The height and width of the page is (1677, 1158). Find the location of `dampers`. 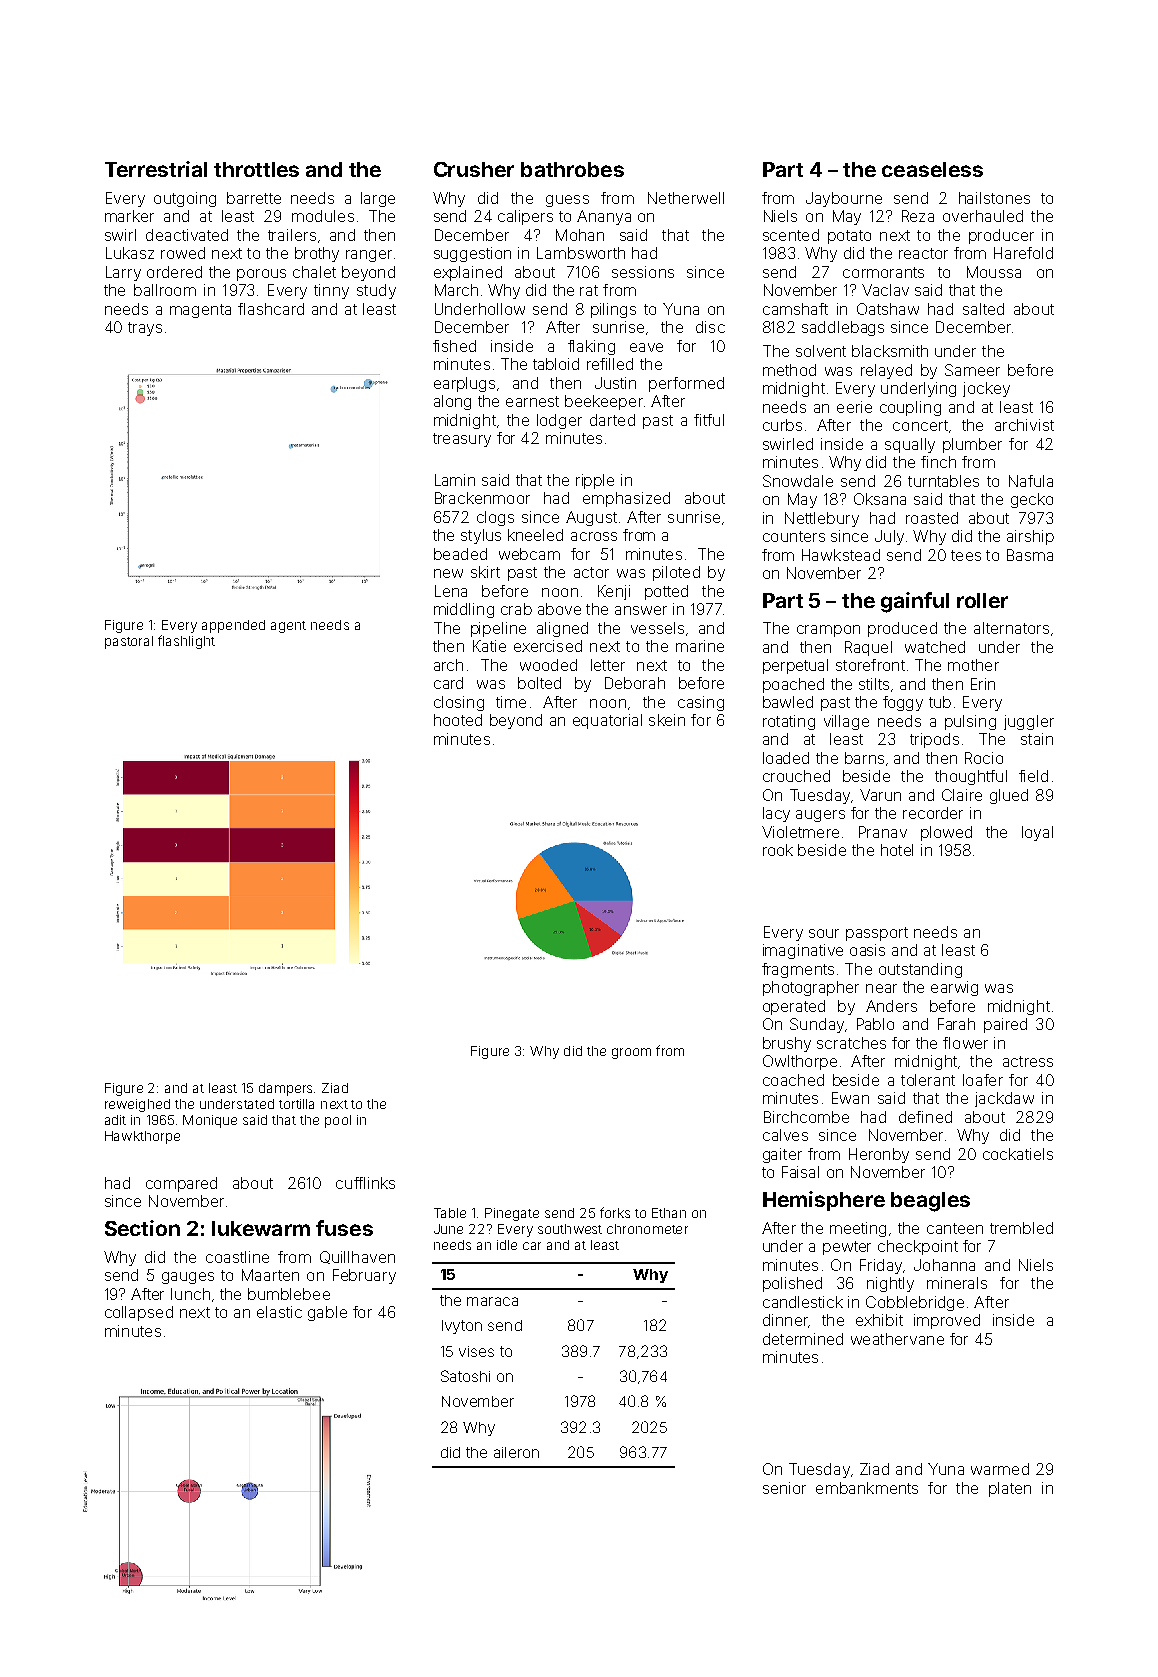

dampers is located at coordinates (287, 1089).
